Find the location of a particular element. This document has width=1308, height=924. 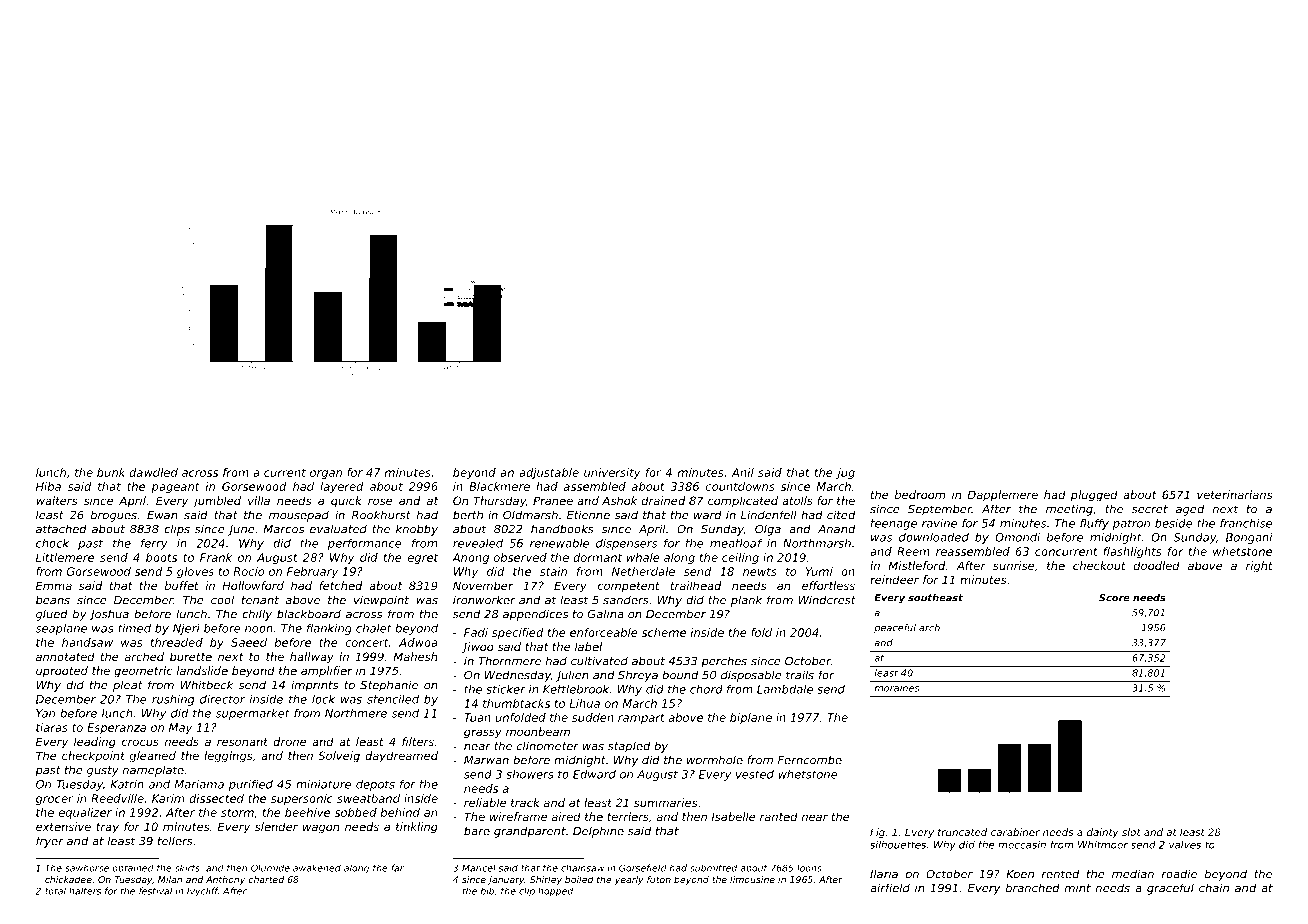

ironworker is located at coordinates (484, 600).
